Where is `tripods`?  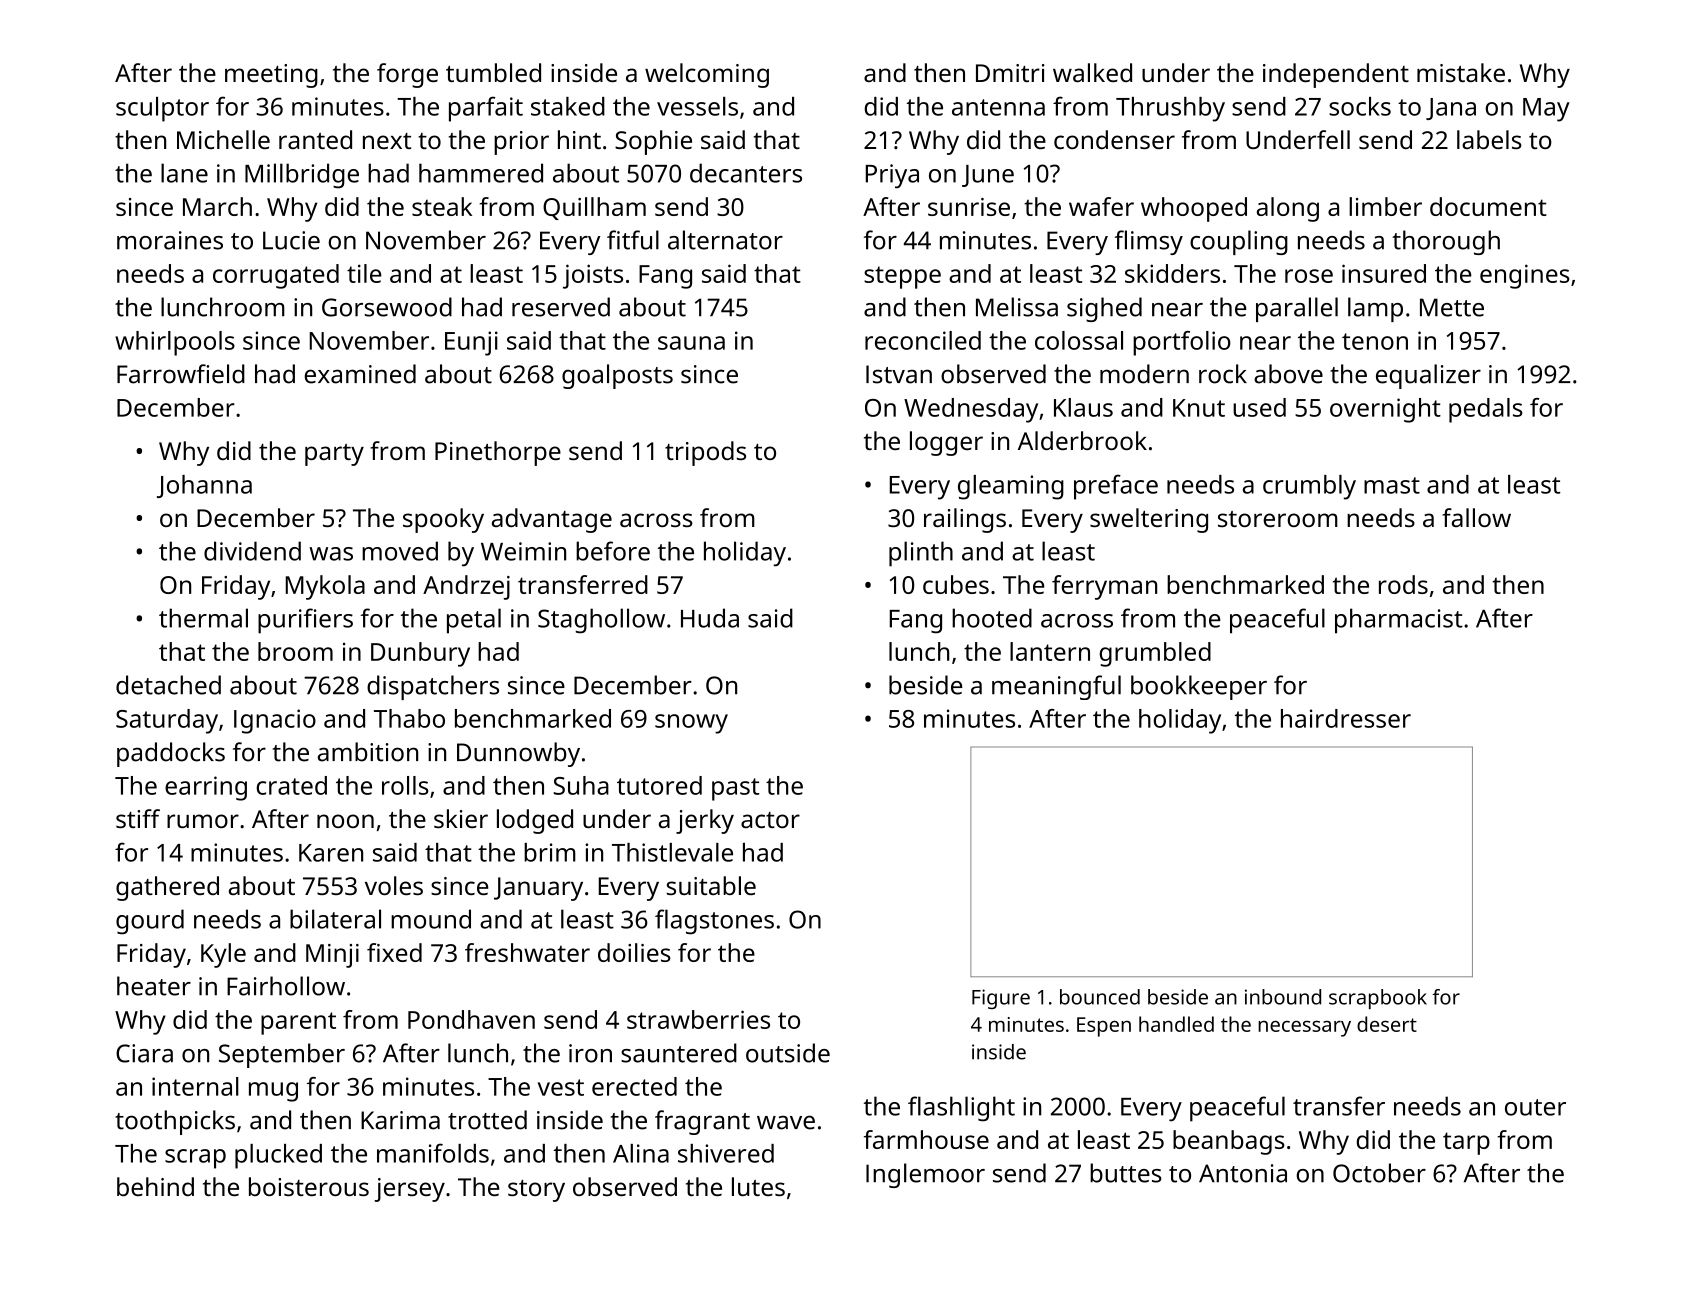
tripods is located at coordinates (705, 453).
